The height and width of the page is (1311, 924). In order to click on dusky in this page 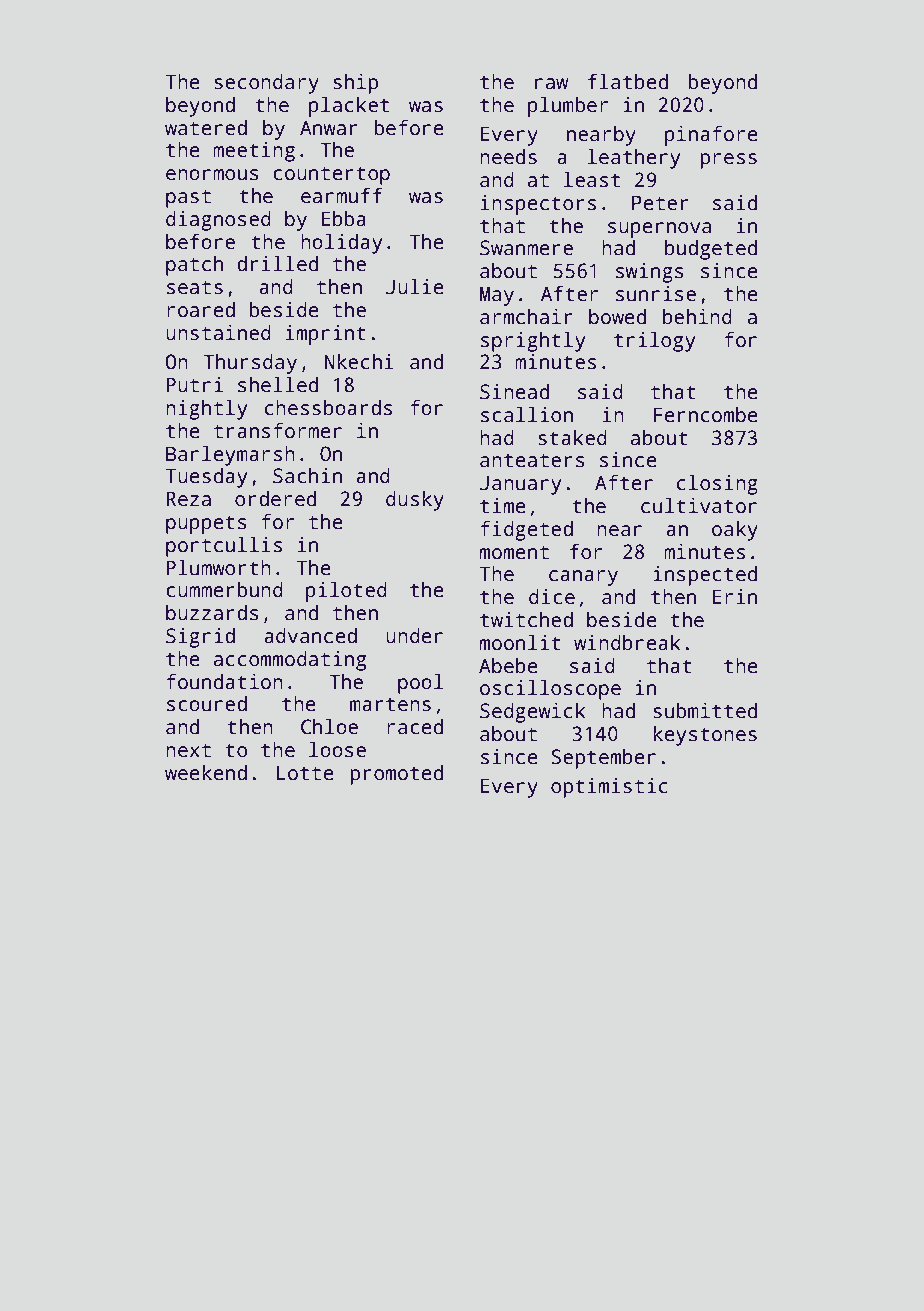, I will do `click(415, 501)`.
